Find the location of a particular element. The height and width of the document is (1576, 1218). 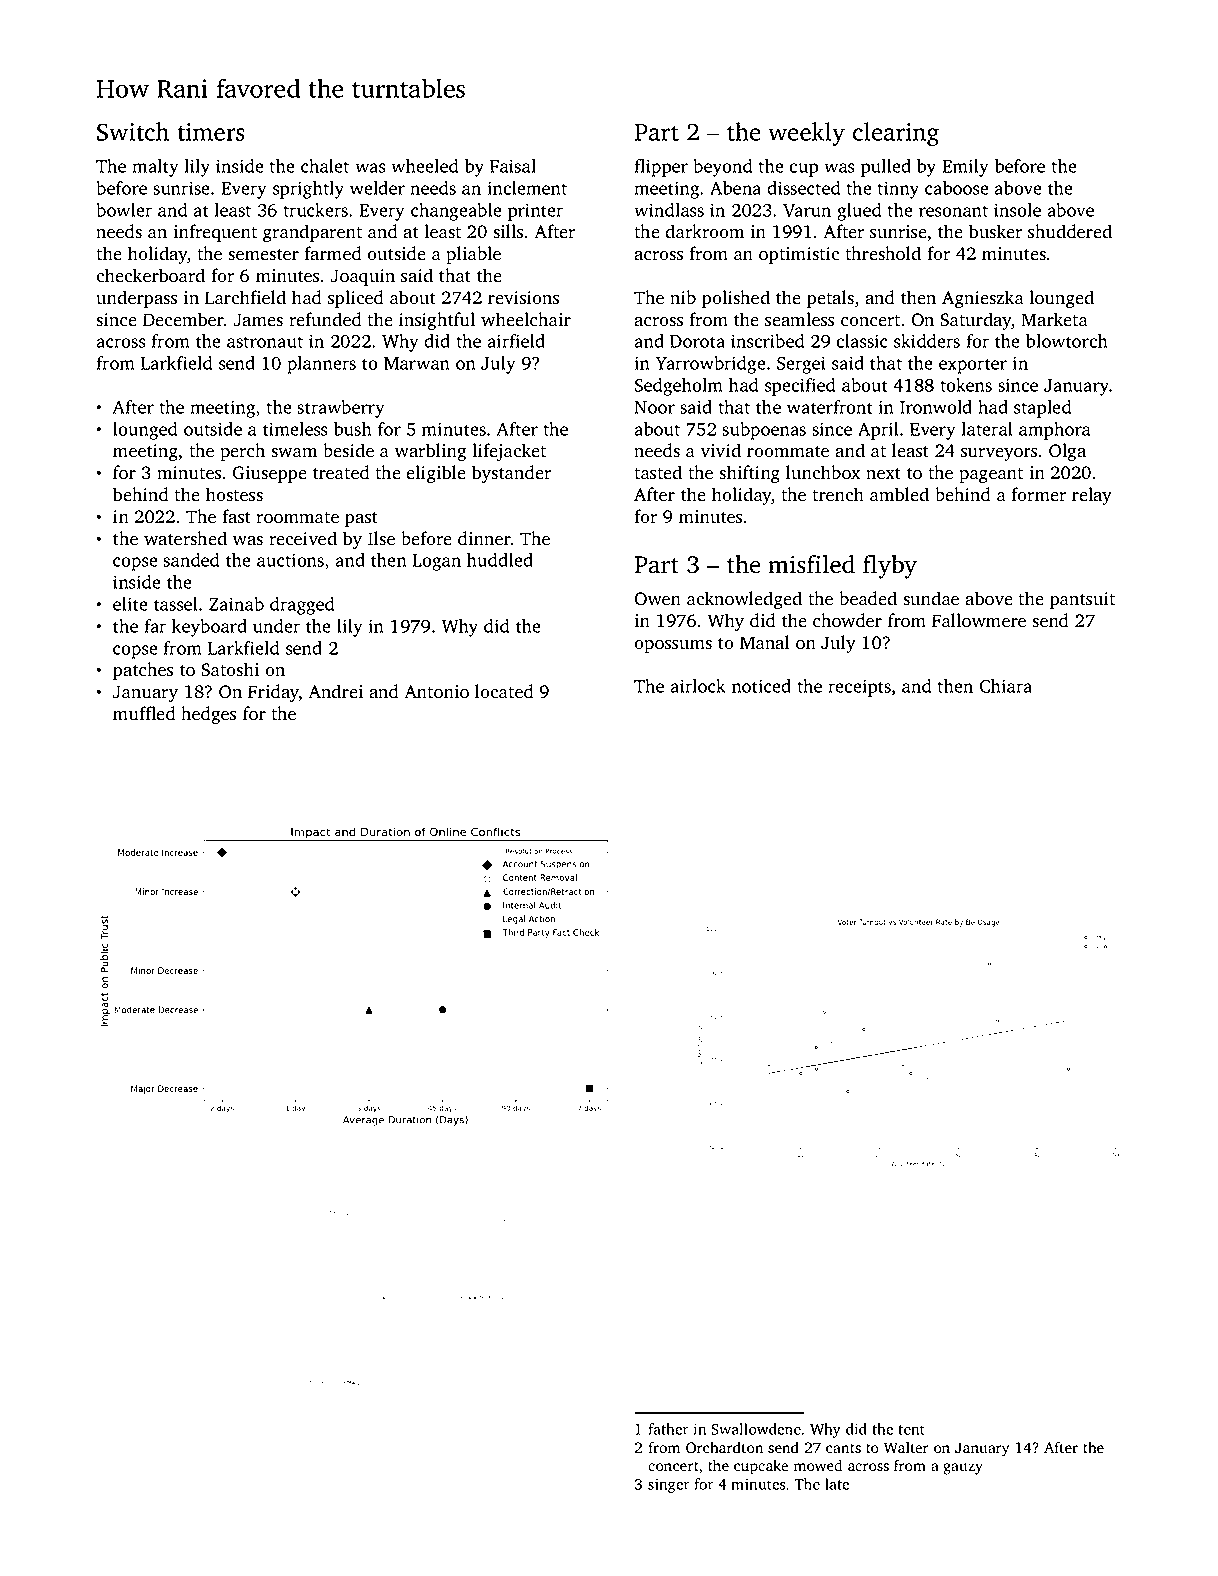

gauzy is located at coordinates (963, 1469).
